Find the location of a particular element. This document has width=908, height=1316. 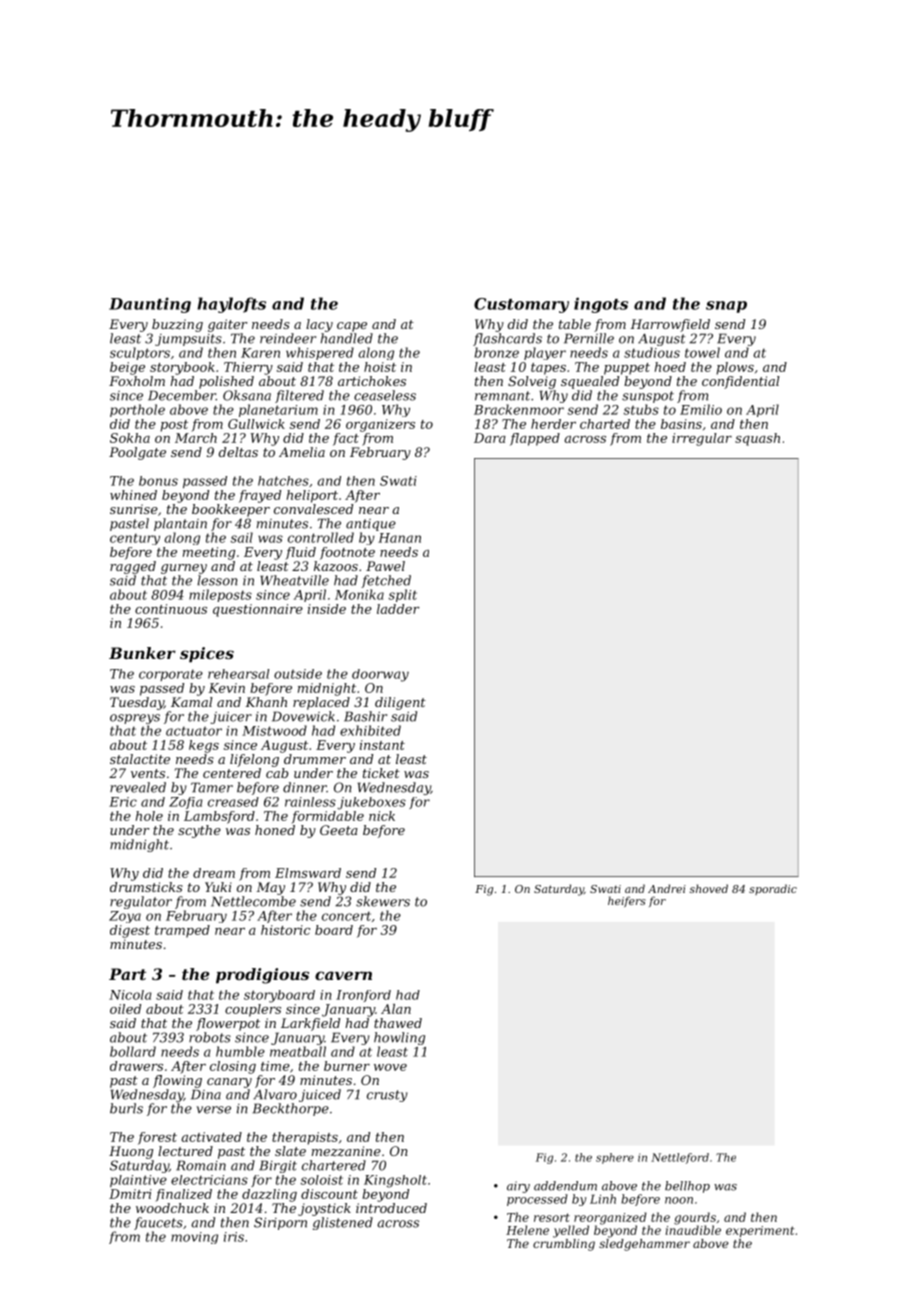

heifers is located at coordinates (627, 901).
